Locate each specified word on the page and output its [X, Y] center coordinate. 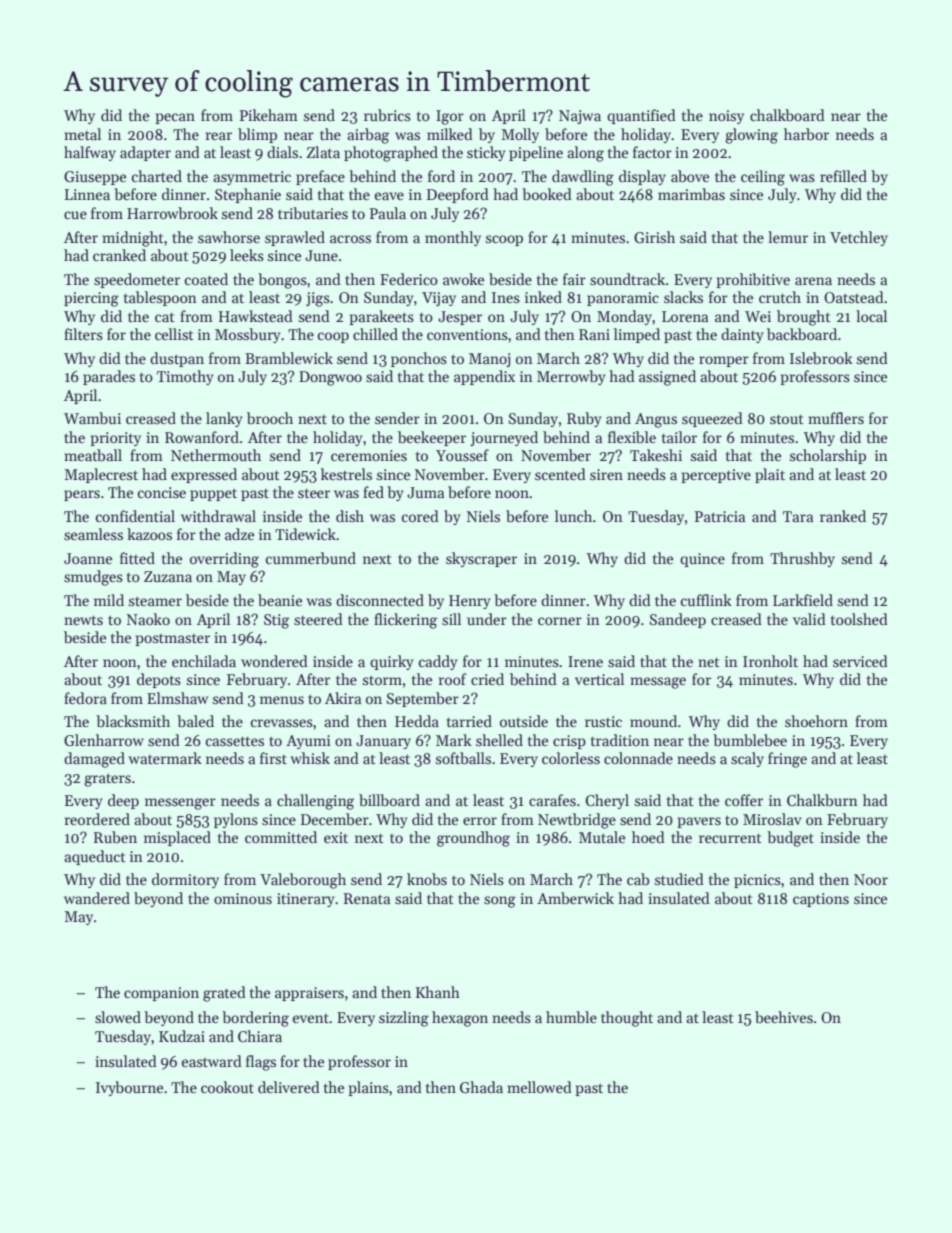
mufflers [836, 418]
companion [161, 994]
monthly [453, 238]
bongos [282, 281]
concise [162, 492]
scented [560, 474]
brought [804, 318]
